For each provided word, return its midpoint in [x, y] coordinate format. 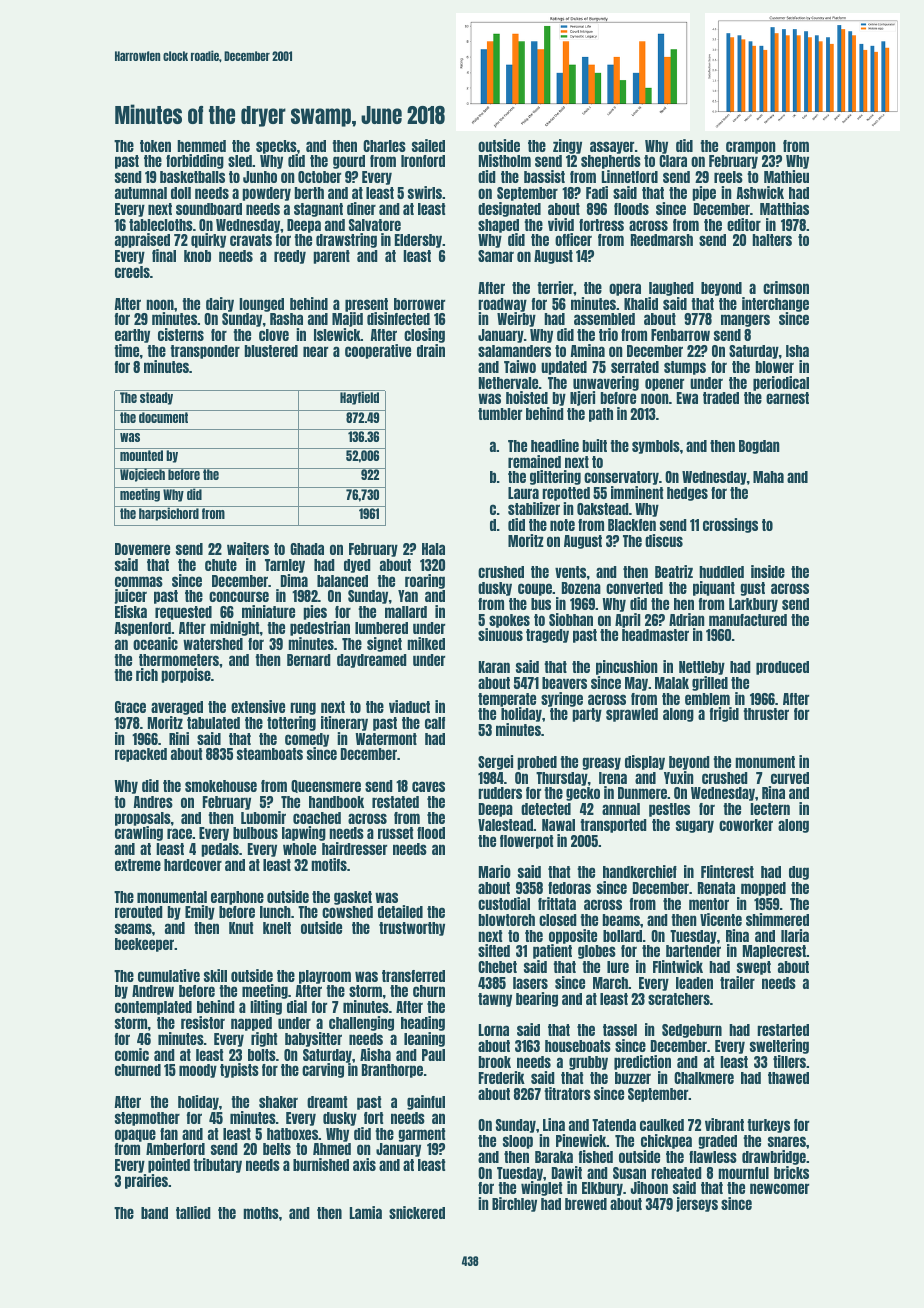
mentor [709, 904]
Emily [200, 912]
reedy [290, 257]
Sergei [495, 762]
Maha [768, 477]
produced [782, 668]
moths [261, 1213]
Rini [179, 738]
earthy [132, 336]
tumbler [500, 414]
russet [395, 833]
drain [431, 350]
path [601, 415]
